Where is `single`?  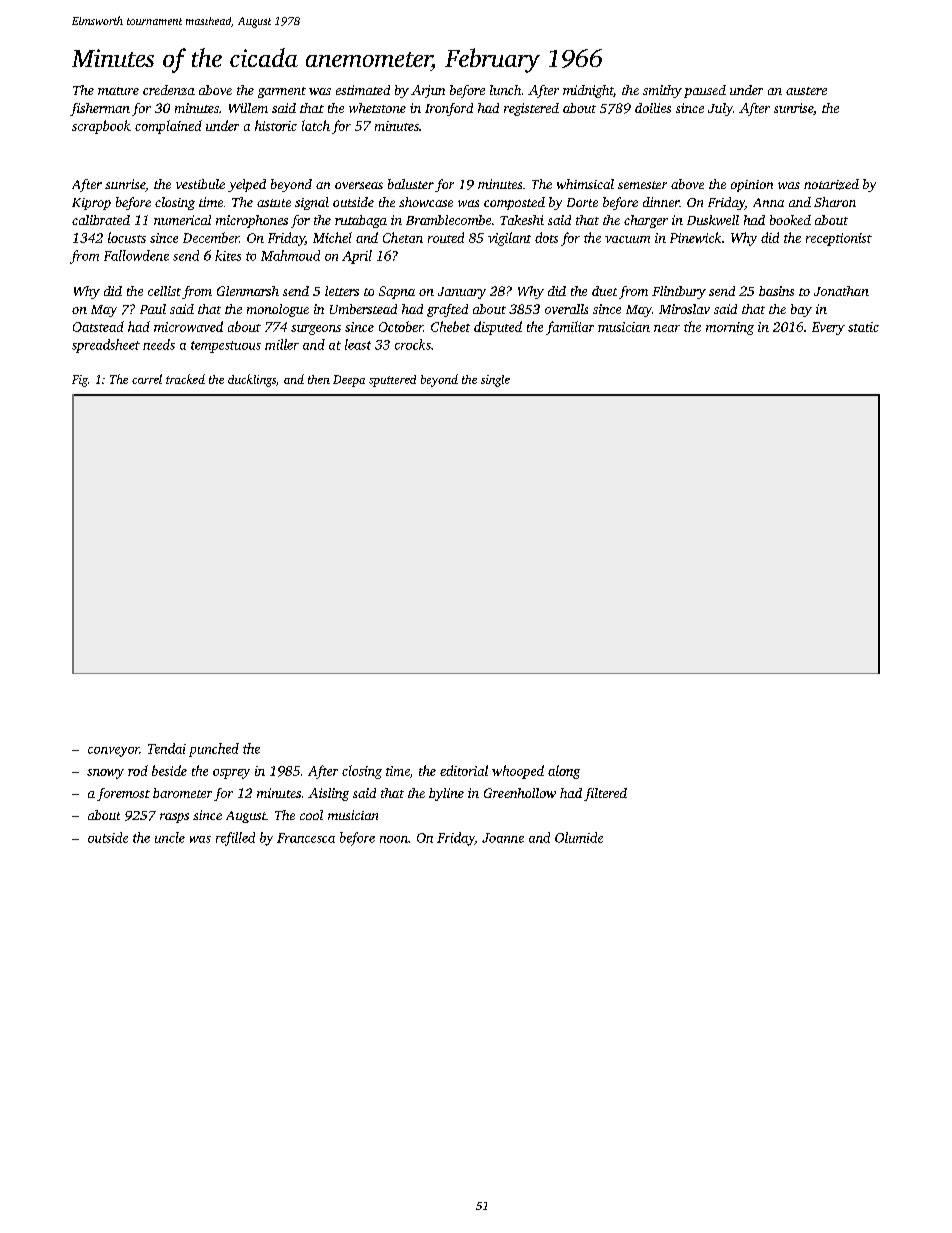 single is located at coordinates (495, 381).
